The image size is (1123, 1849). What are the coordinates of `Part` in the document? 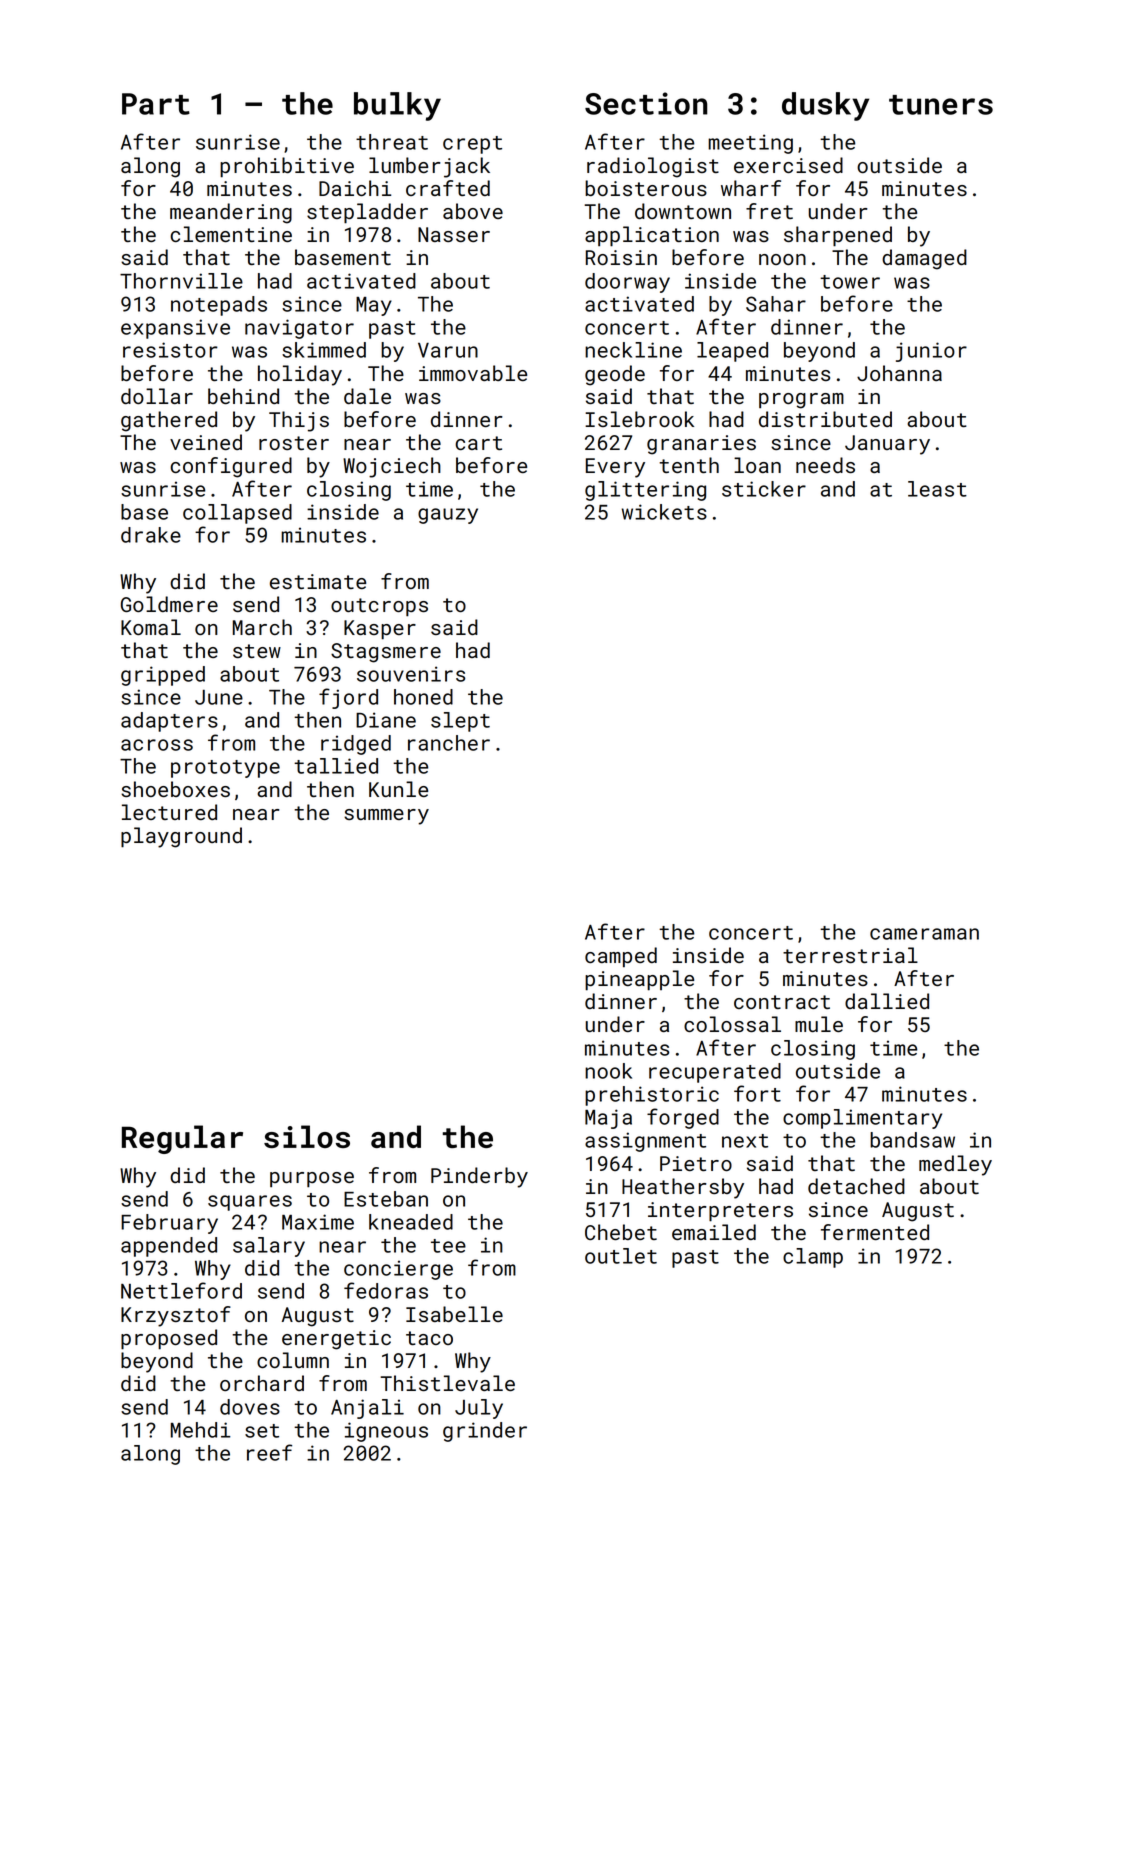 It's located at (156, 104).
